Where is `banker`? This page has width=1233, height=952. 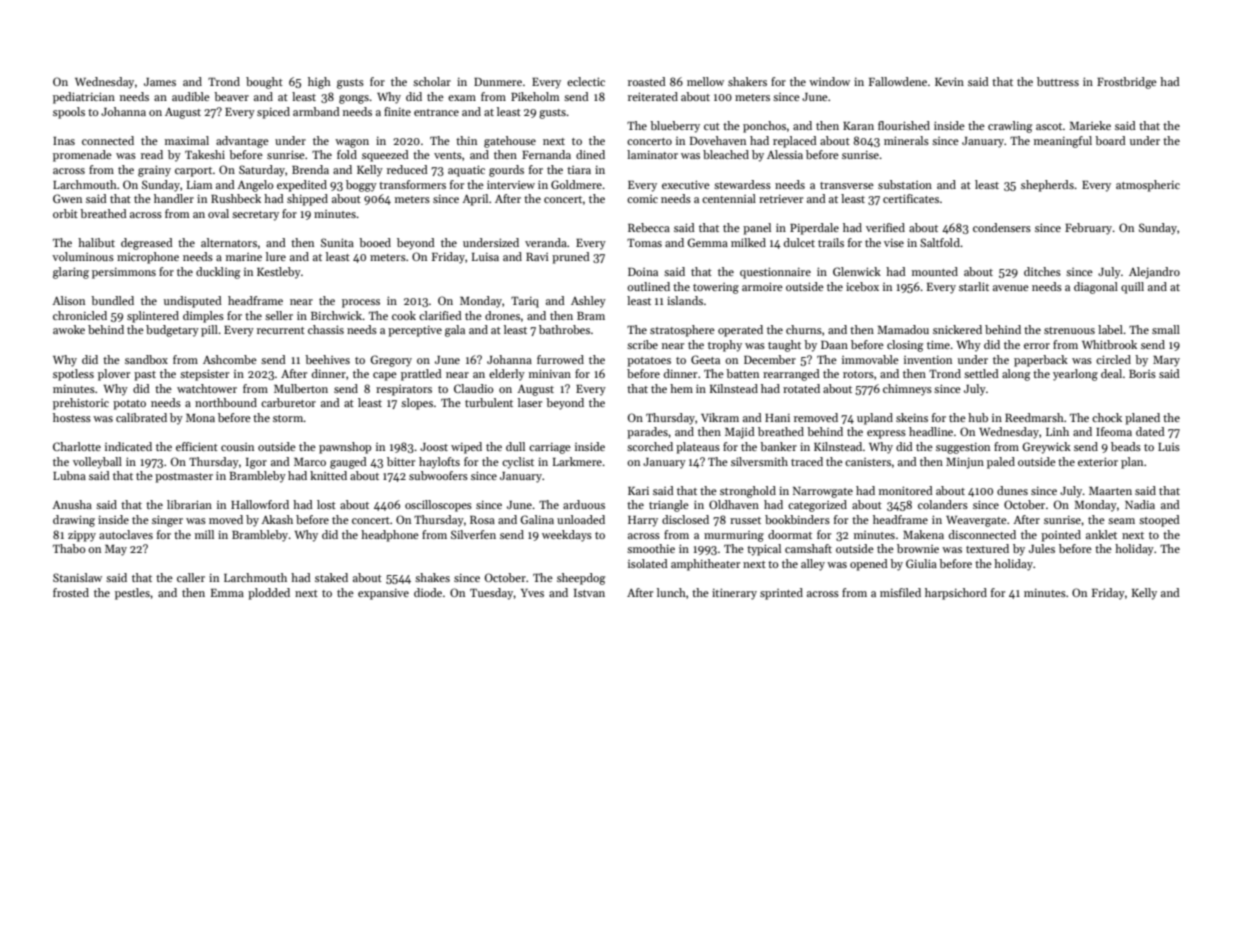 banker is located at coordinates (778, 446).
